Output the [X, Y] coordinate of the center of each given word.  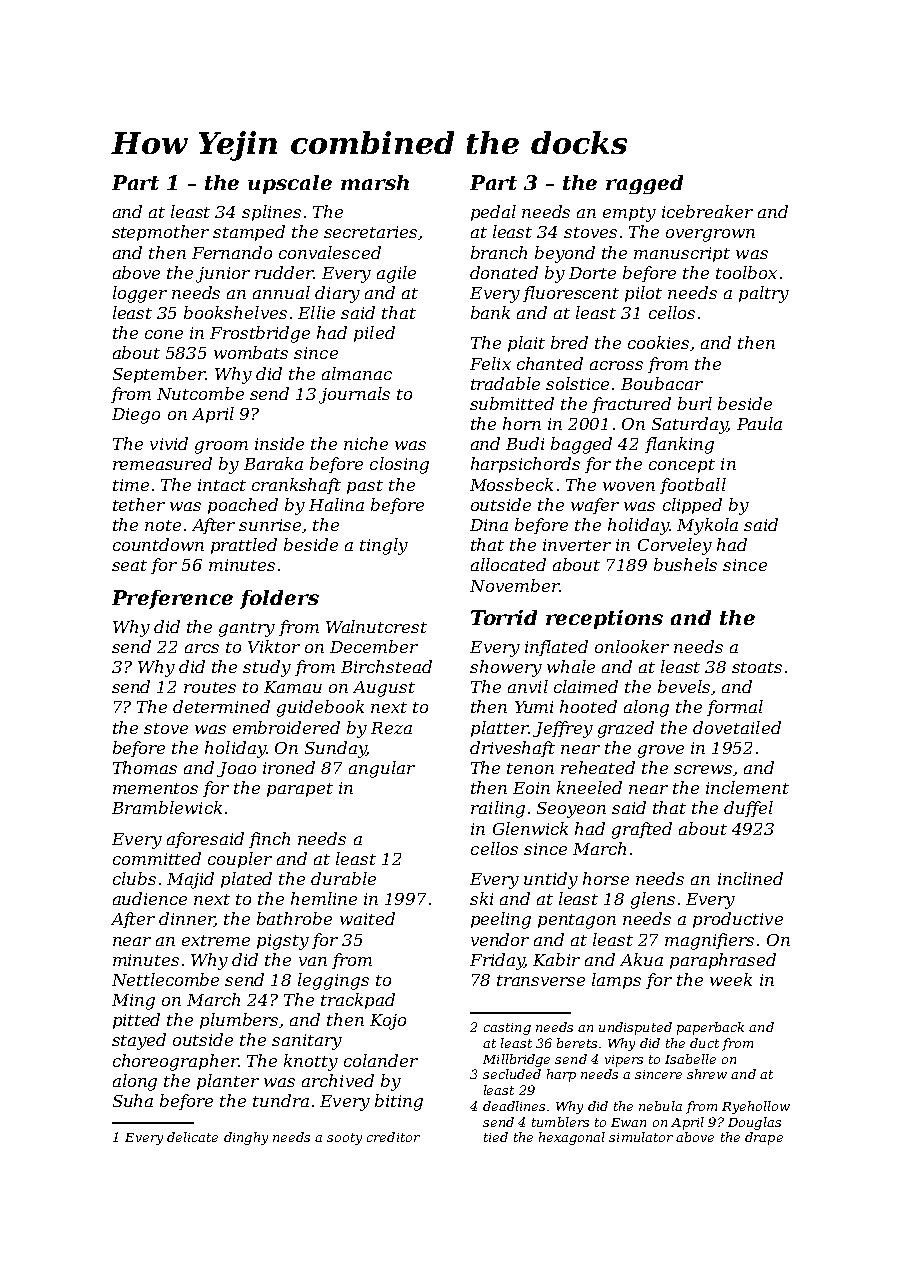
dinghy [246, 1138]
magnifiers [709, 941]
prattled [244, 546]
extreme [216, 940]
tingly [384, 546]
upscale [290, 184]
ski [481, 898]
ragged [644, 184]
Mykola [707, 526]
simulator [641, 1137]
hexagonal [572, 1138]
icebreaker [707, 211]
